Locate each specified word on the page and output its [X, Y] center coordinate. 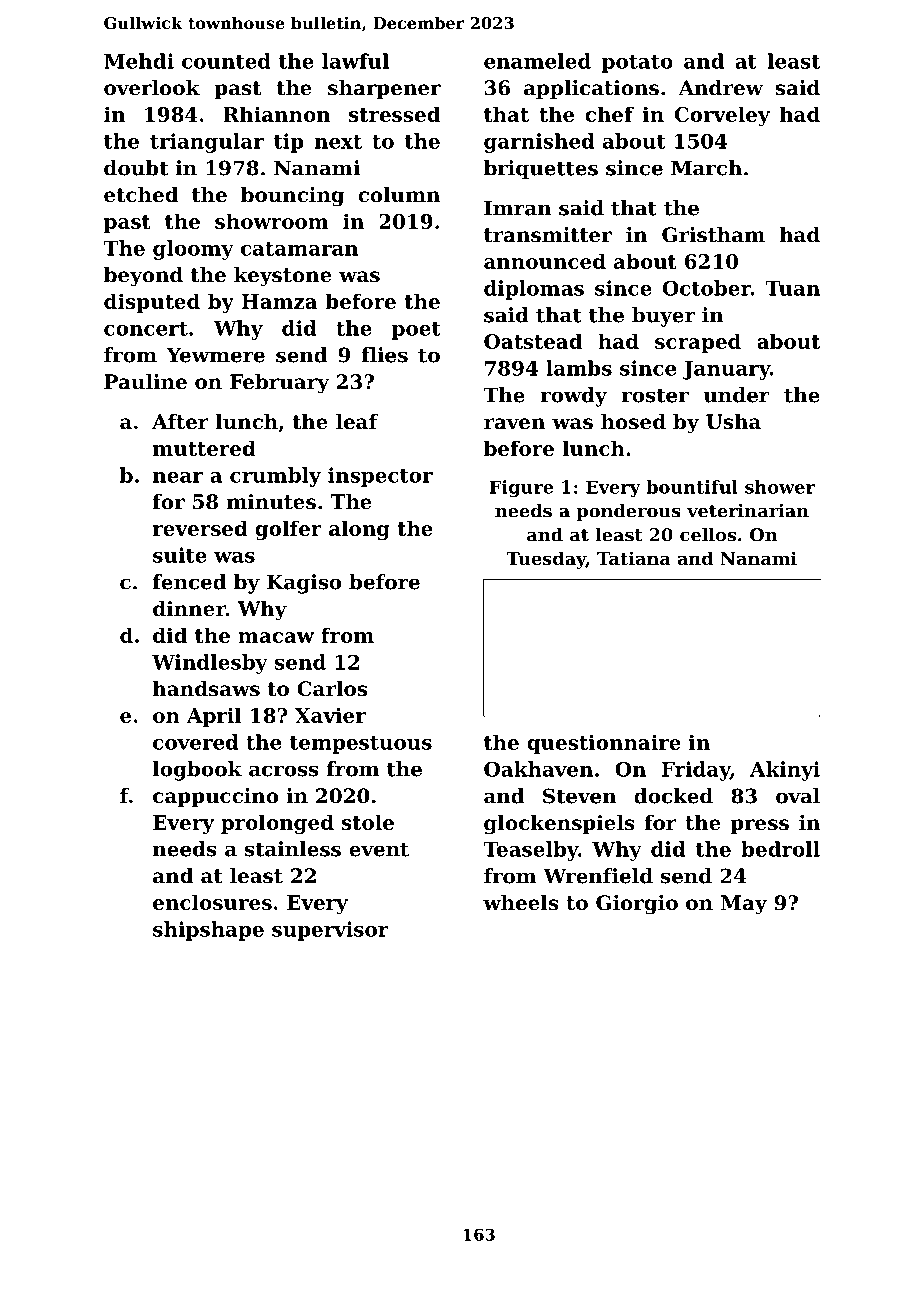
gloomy [193, 250]
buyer [663, 317]
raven [514, 424]
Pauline [145, 382]
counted [226, 61]
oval [798, 796]
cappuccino [215, 797]
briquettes [541, 170]
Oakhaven [538, 769]
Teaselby [530, 851]
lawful [355, 61]
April [214, 717]
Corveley [722, 116]
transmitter [548, 235]
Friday [695, 771]
